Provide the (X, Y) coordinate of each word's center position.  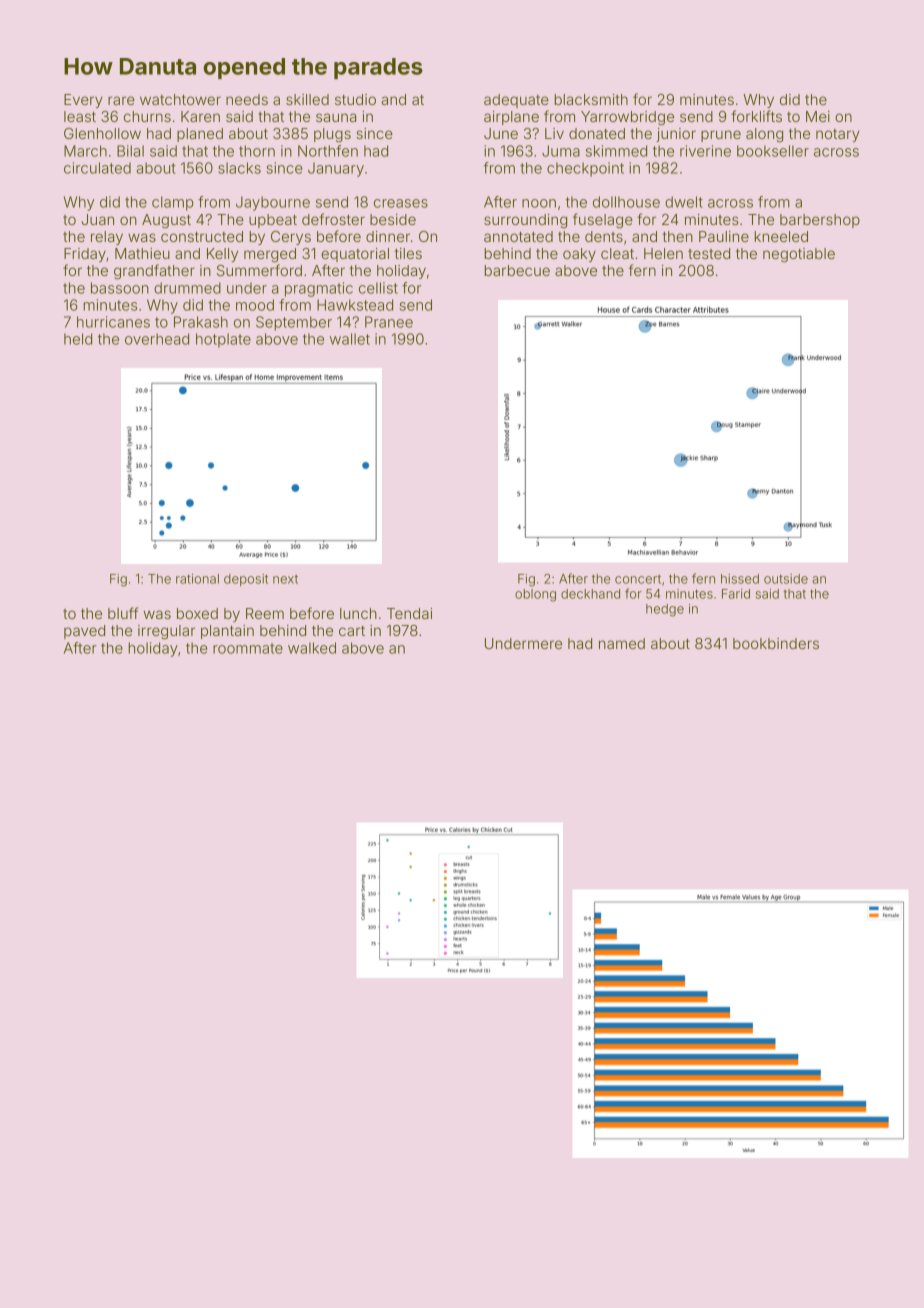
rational (197, 579)
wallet (350, 339)
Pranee (389, 322)
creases (401, 203)
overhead (157, 339)
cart (352, 631)
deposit (246, 580)
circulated (97, 168)
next (285, 579)
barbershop (820, 221)
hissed (740, 579)
